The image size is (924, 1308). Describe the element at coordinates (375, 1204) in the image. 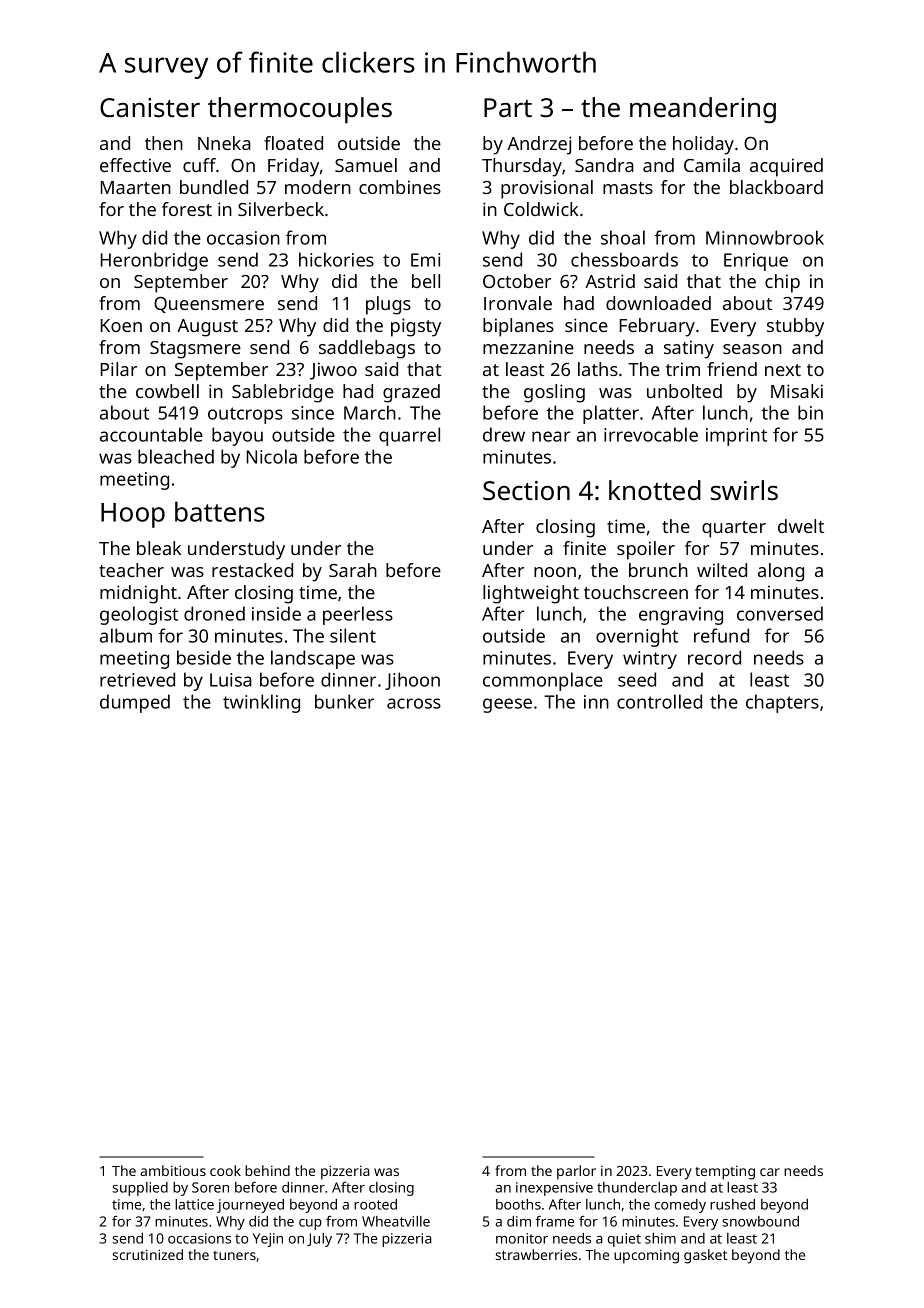

I see `rooted` at that location.
